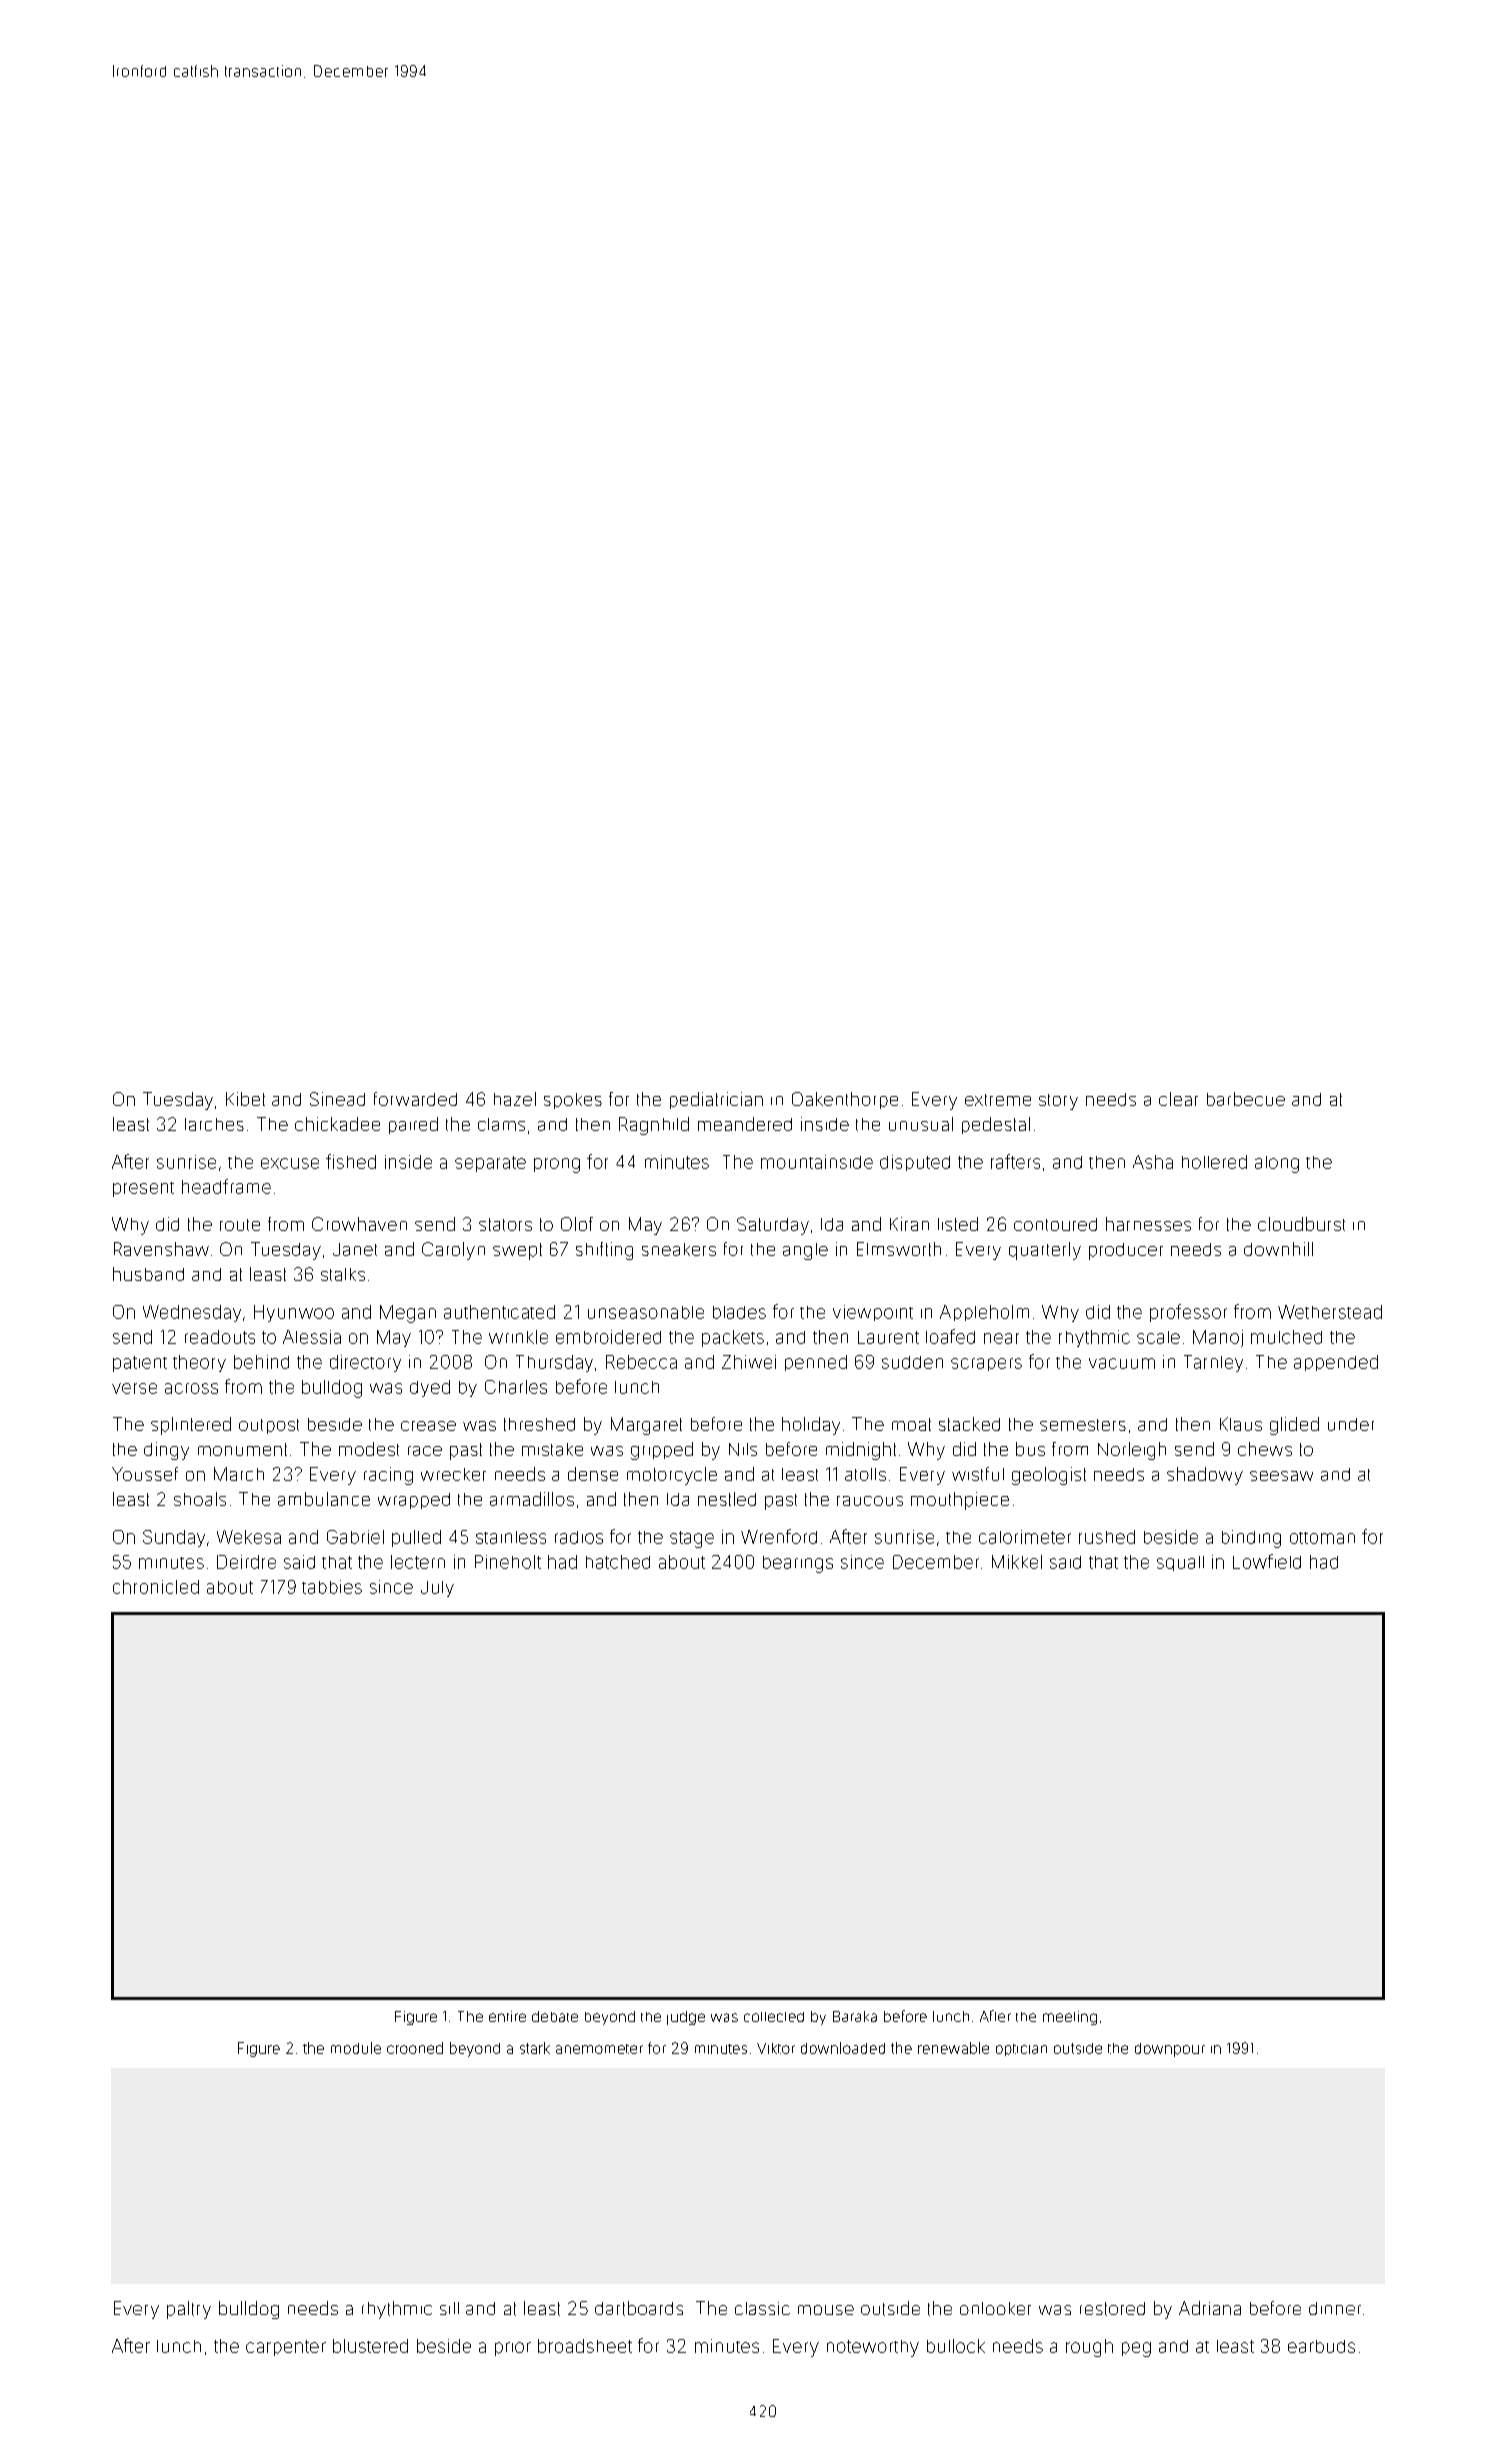 Image resolution: width=1496 pixels, height=2464 pixels. What do you see at coordinates (998, 1100) in the page?
I see `extreme` at bounding box center [998, 1100].
